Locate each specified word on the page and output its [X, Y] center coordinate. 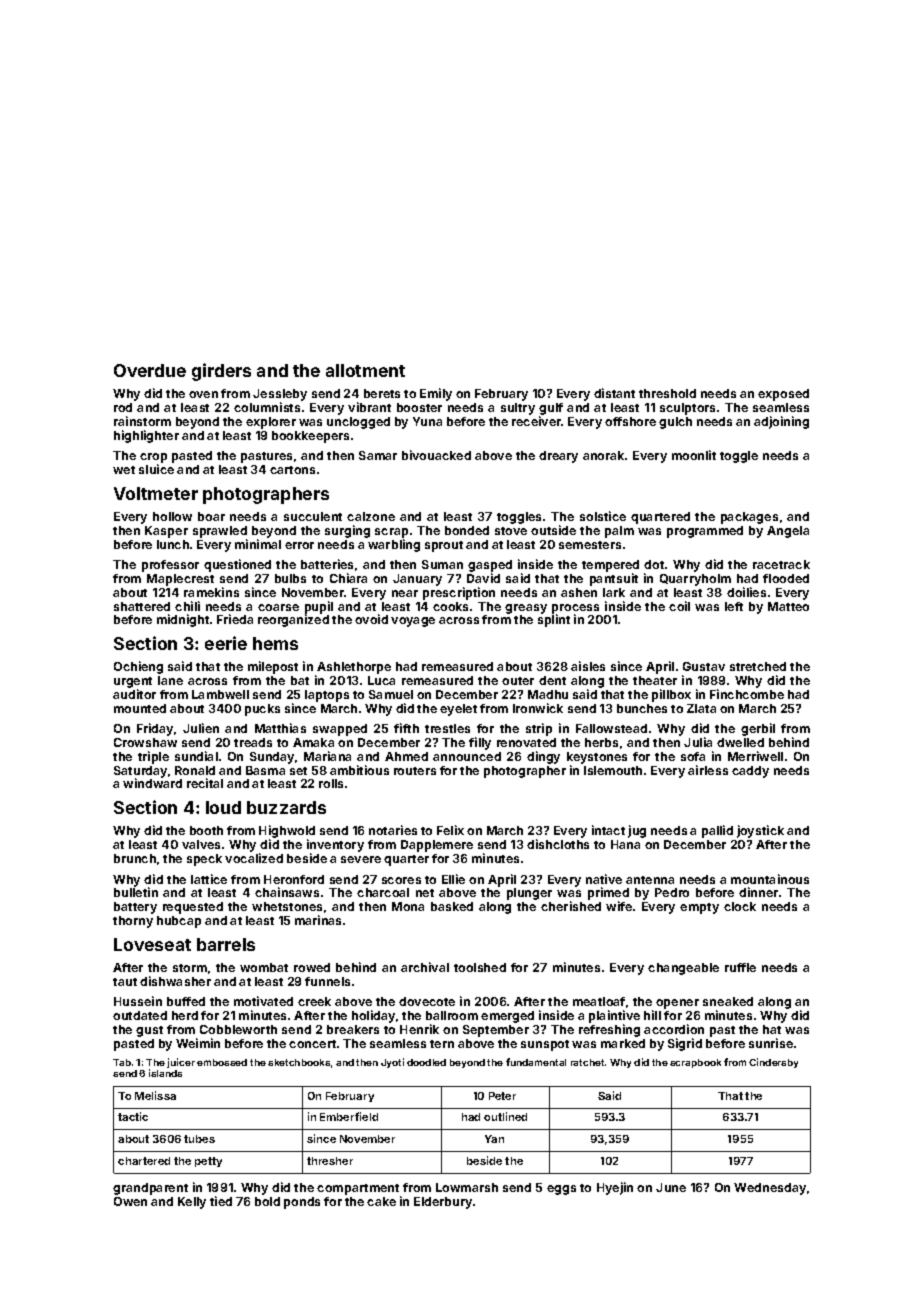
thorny [133, 922]
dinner [758, 892]
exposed [783, 395]
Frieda [235, 619]
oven [203, 394]
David [483, 578]
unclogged [358, 423]
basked [452, 906]
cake [381, 1201]
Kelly [192, 1203]
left [734, 606]
